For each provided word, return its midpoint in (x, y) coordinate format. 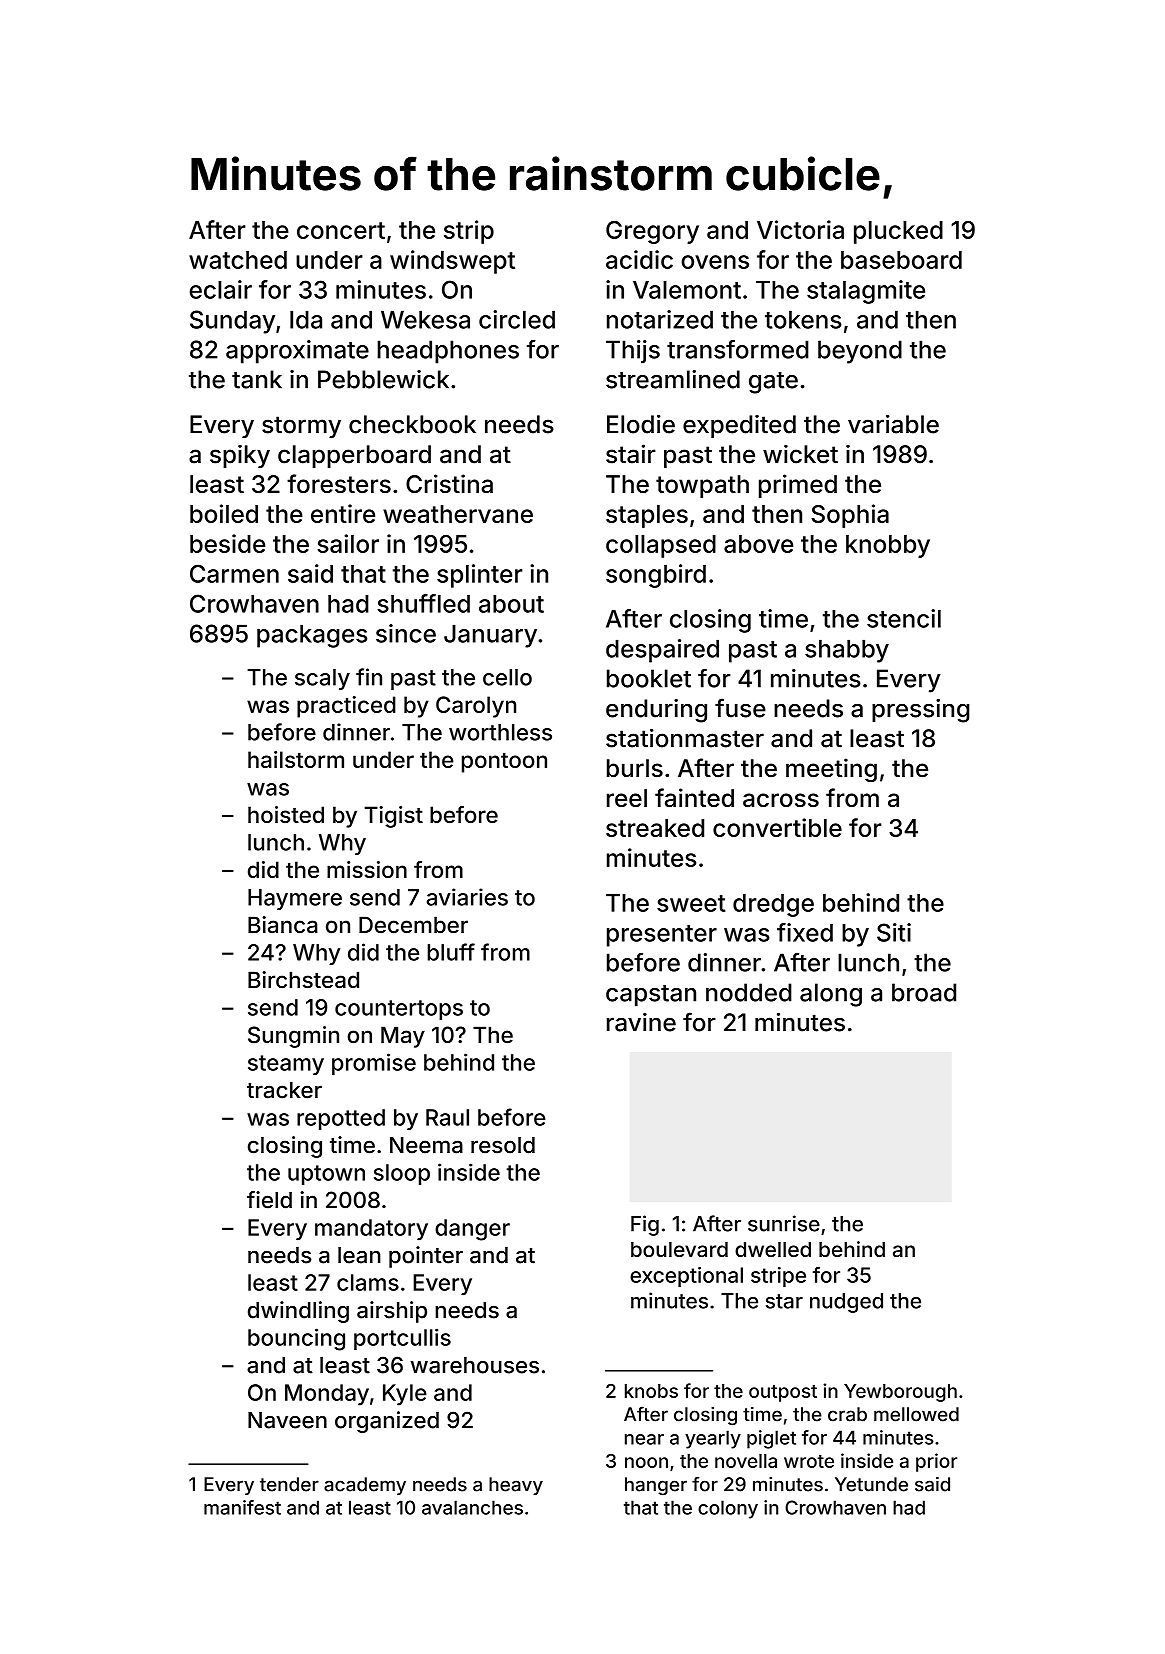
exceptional (686, 1277)
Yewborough (900, 1393)
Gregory (652, 232)
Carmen (234, 573)
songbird (656, 576)
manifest (242, 1507)
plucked (898, 232)
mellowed (916, 1414)
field (269, 1200)
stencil (904, 618)
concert (341, 230)
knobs (651, 1391)
